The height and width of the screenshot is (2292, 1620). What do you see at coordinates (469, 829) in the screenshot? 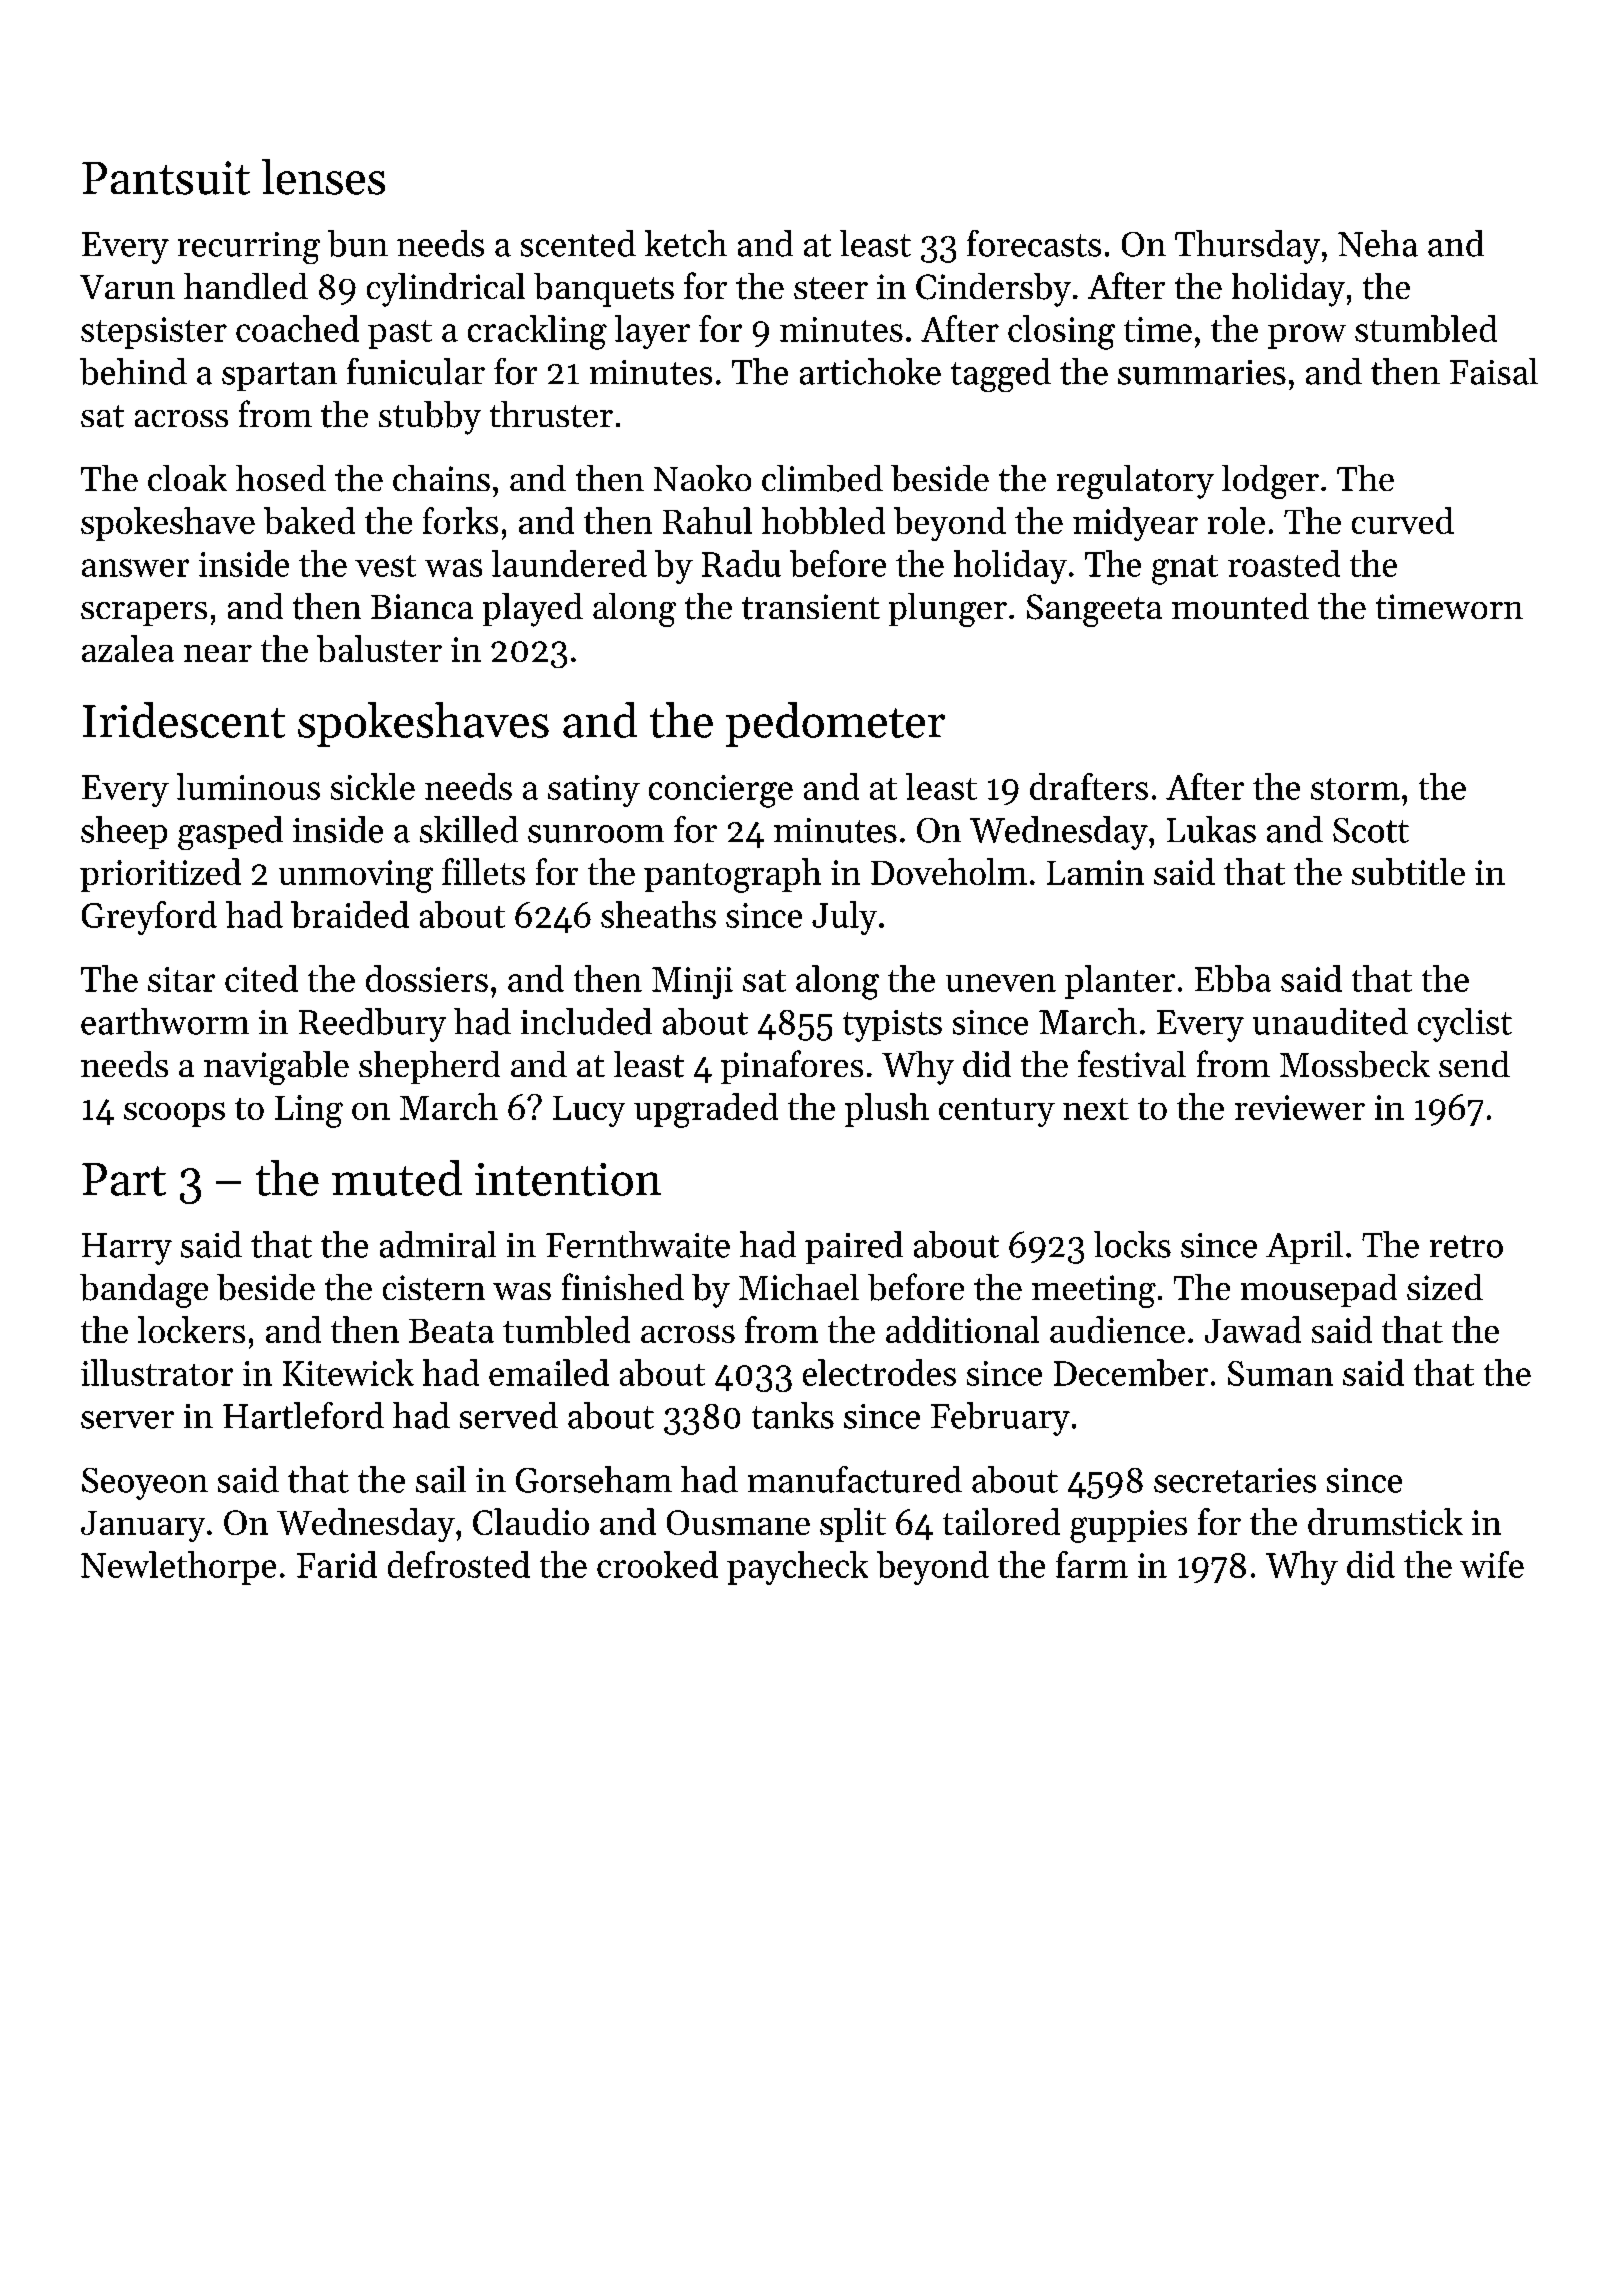
I see `skilled` at bounding box center [469, 829].
